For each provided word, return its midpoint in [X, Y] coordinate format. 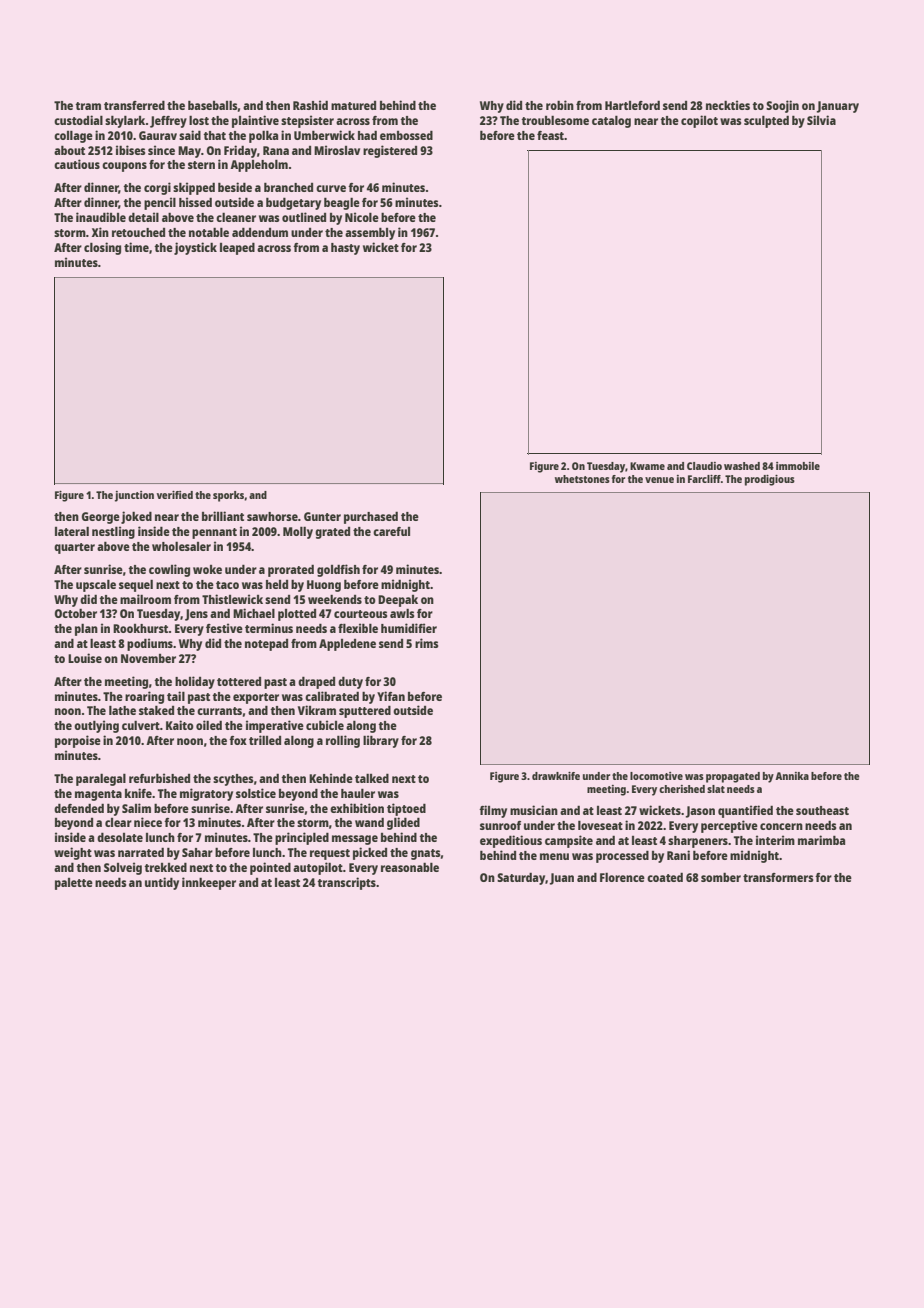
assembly [370, 234]
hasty [345, 249]
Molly [298, 533]
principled [302, 838]
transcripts [346, 883]
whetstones [582, 479]
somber [721, 877]
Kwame [647, 466]
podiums [150, 644]
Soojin [782, 106]
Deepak [398, 601]
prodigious [770, 480]
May [189, 152]
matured [353, 105]
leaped [237, 249]
